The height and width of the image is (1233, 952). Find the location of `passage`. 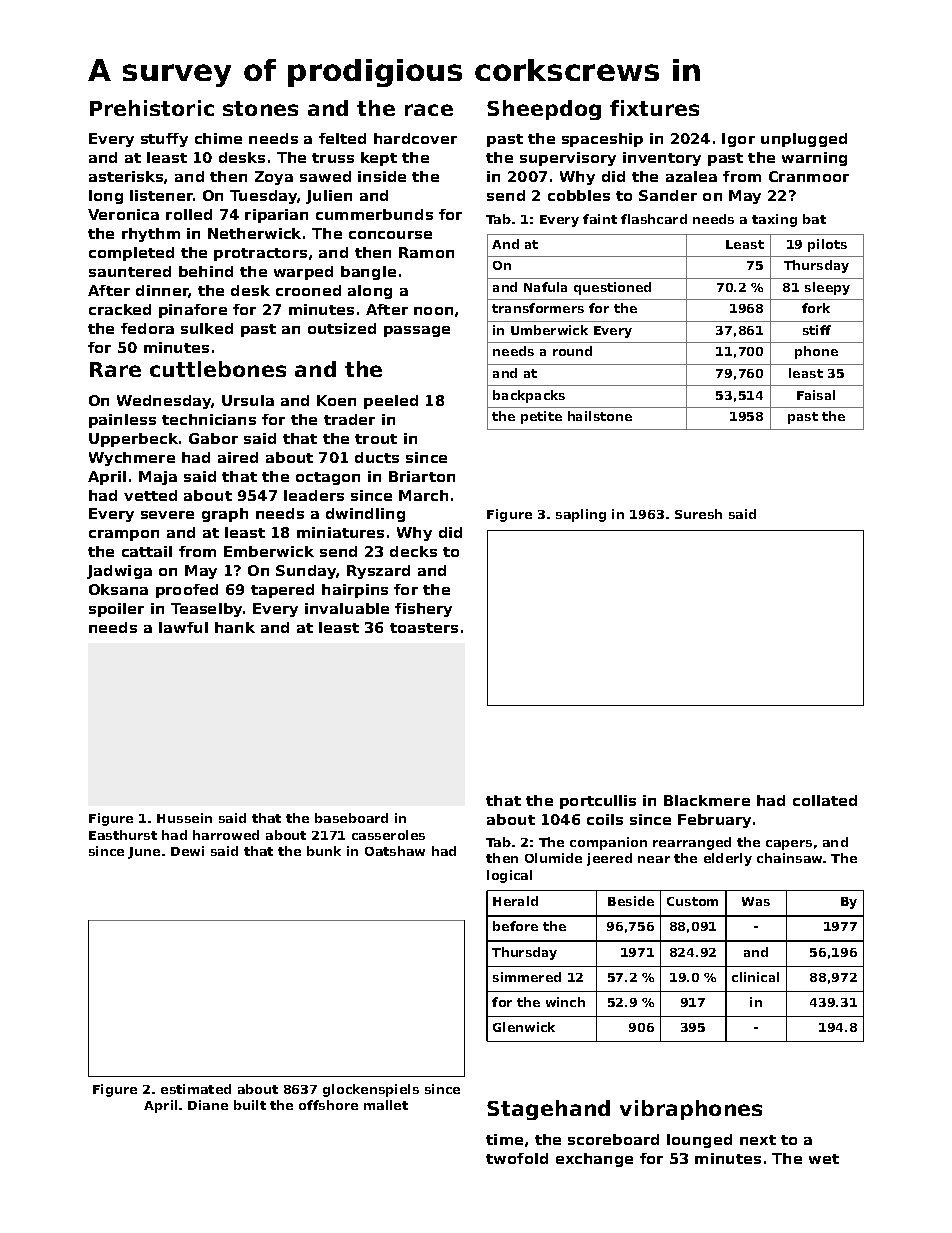

passage is located at coordinates (417, 331).
